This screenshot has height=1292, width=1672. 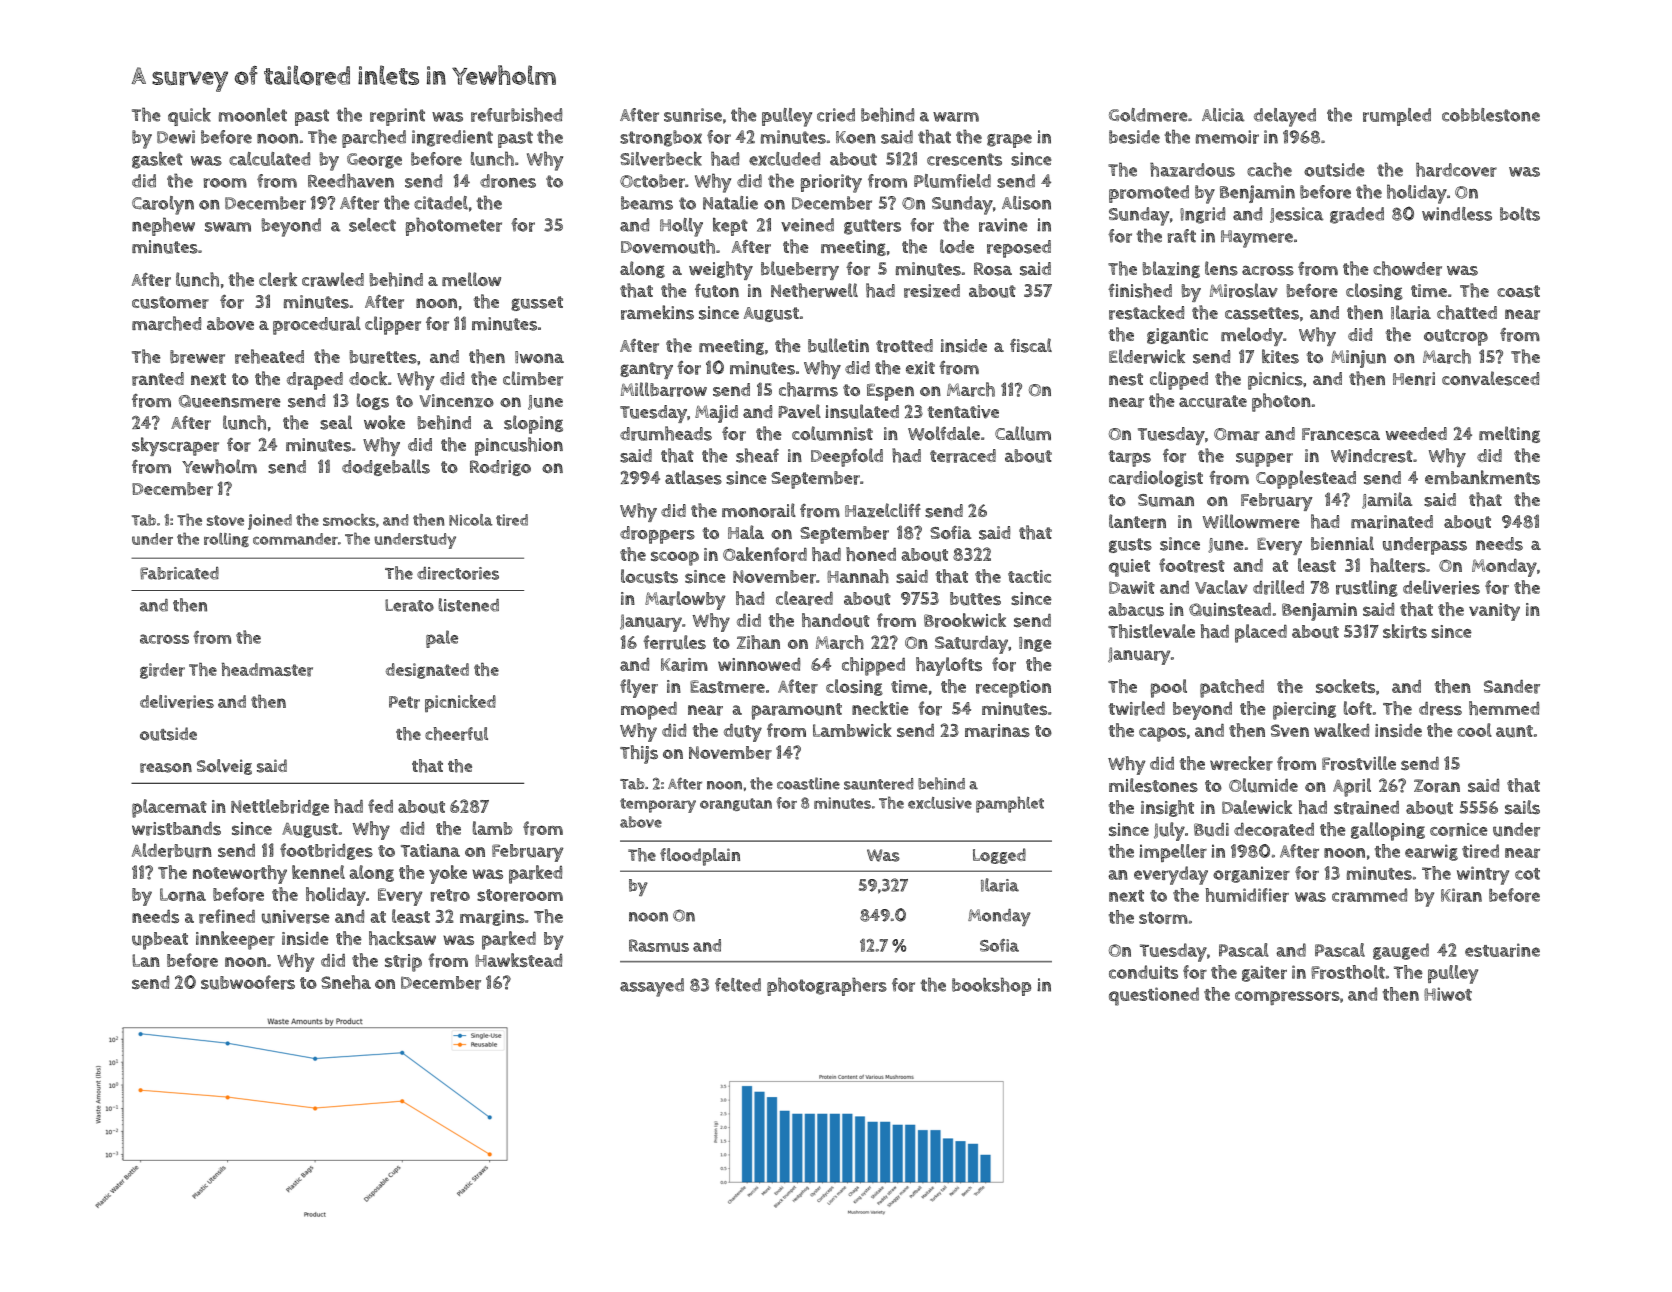 I want to click on Fabricated, so click(x=179, y=573).
